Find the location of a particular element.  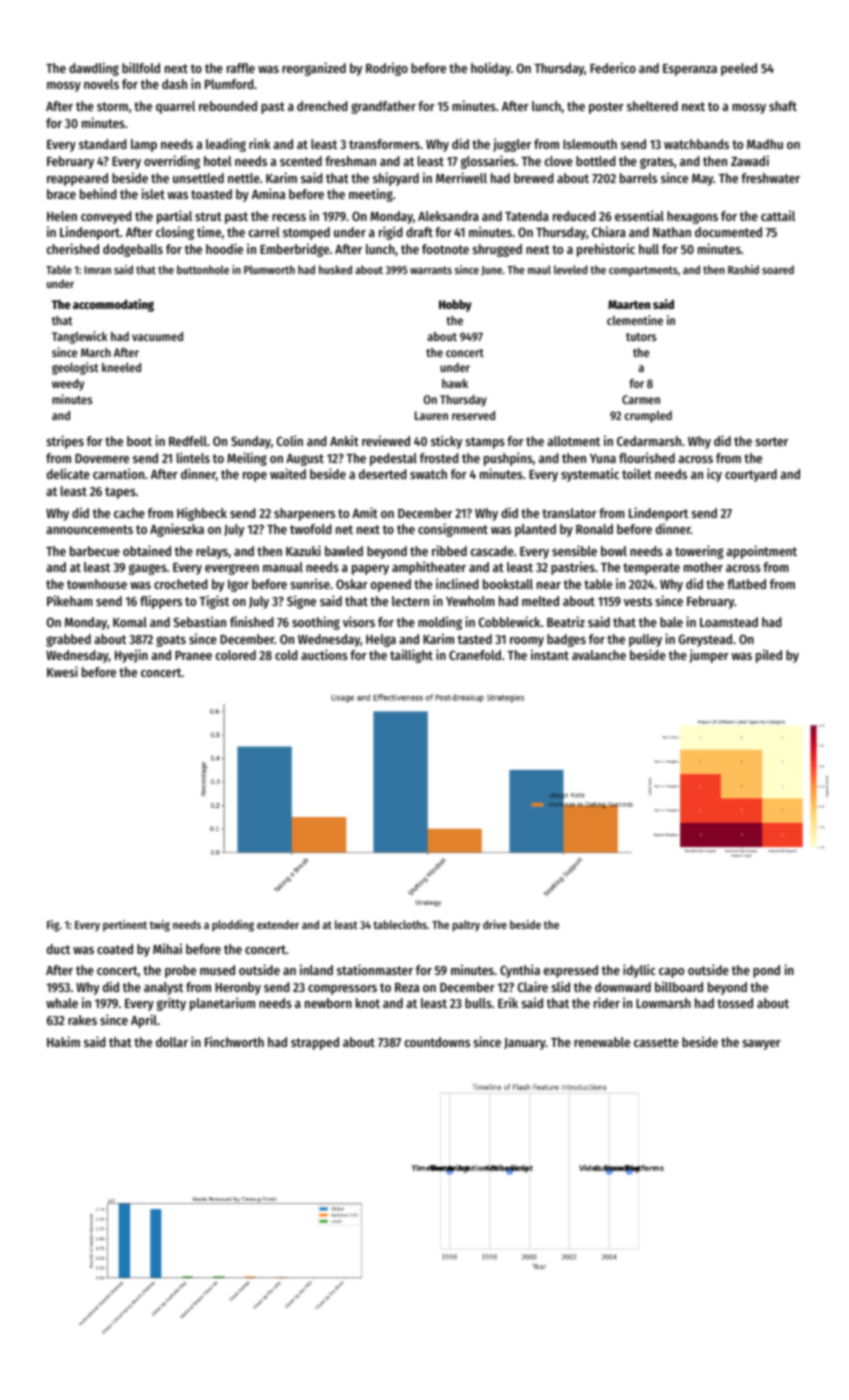

pushpins is located at coordinates (508, 459).
